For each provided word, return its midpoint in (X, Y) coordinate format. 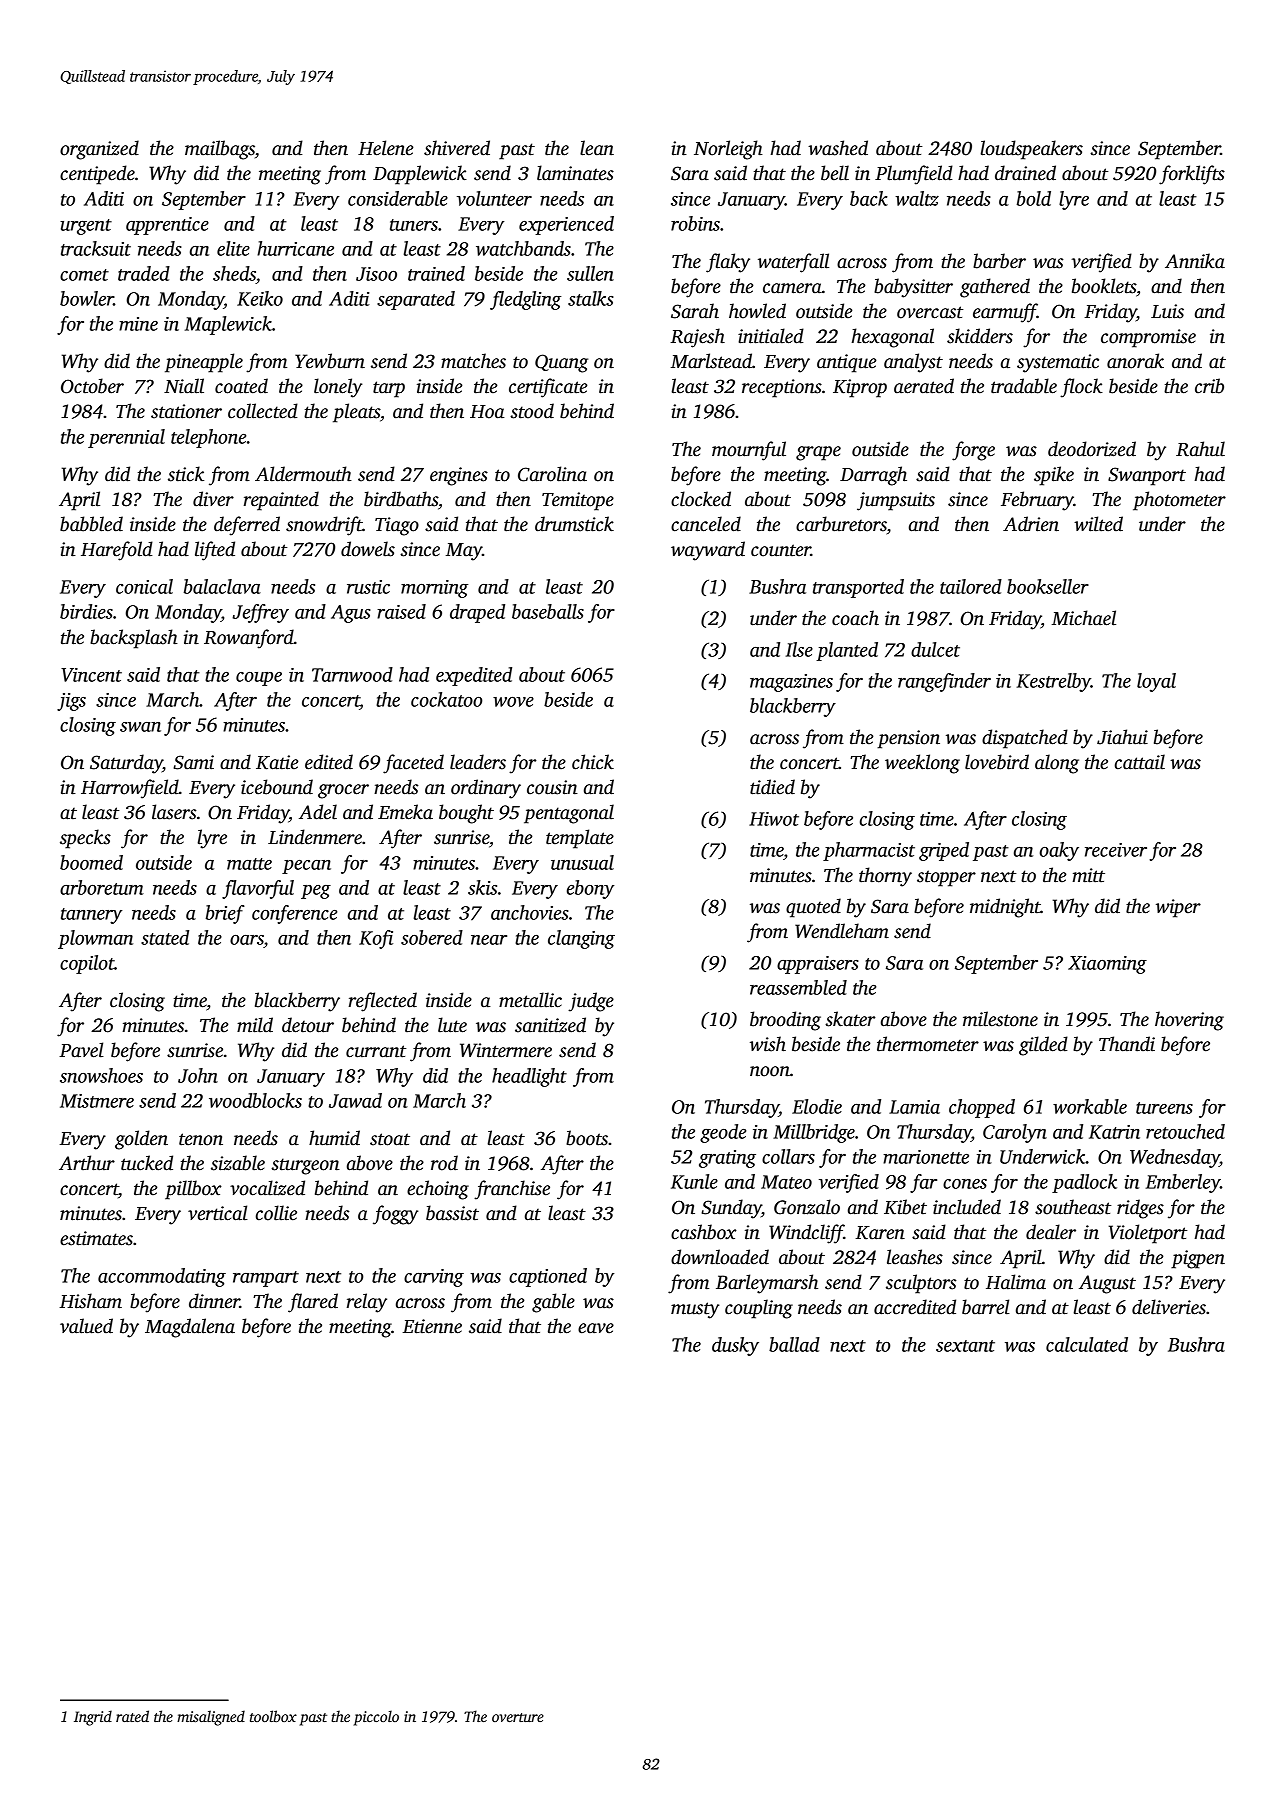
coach (855, 618)
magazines (791, 683)
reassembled (798, 987)
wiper (1178, 908)
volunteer (494, 198)
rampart (266, 1279)
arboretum (102, 887)
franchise (512, 1190)
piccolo (376, 1718)
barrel (986, 1307)
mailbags (220, 150)
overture (518, 1717)
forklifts (1192, 175)
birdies (86, 611)
